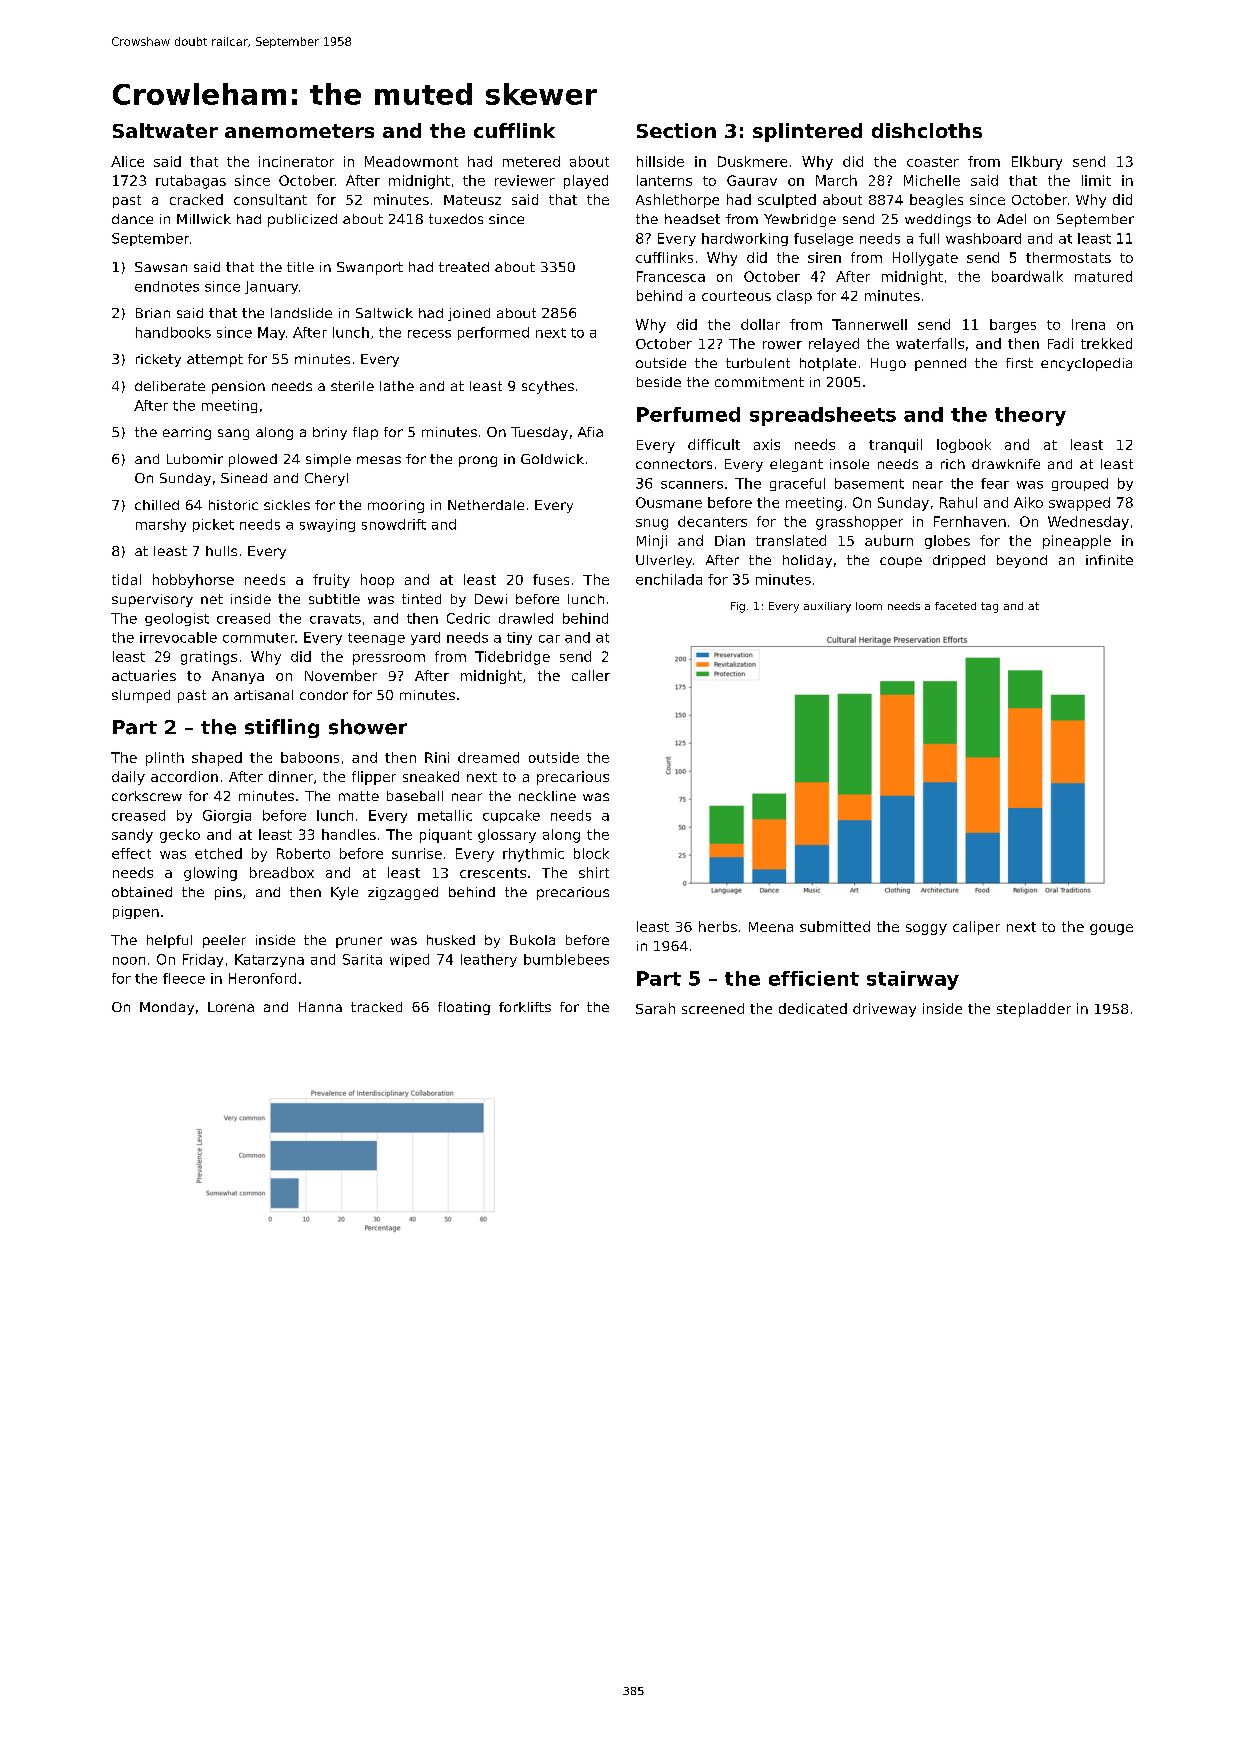 The height and width of the screenshot is (1760, 1245). I want to click on Saltwater, so click(165, 130).
